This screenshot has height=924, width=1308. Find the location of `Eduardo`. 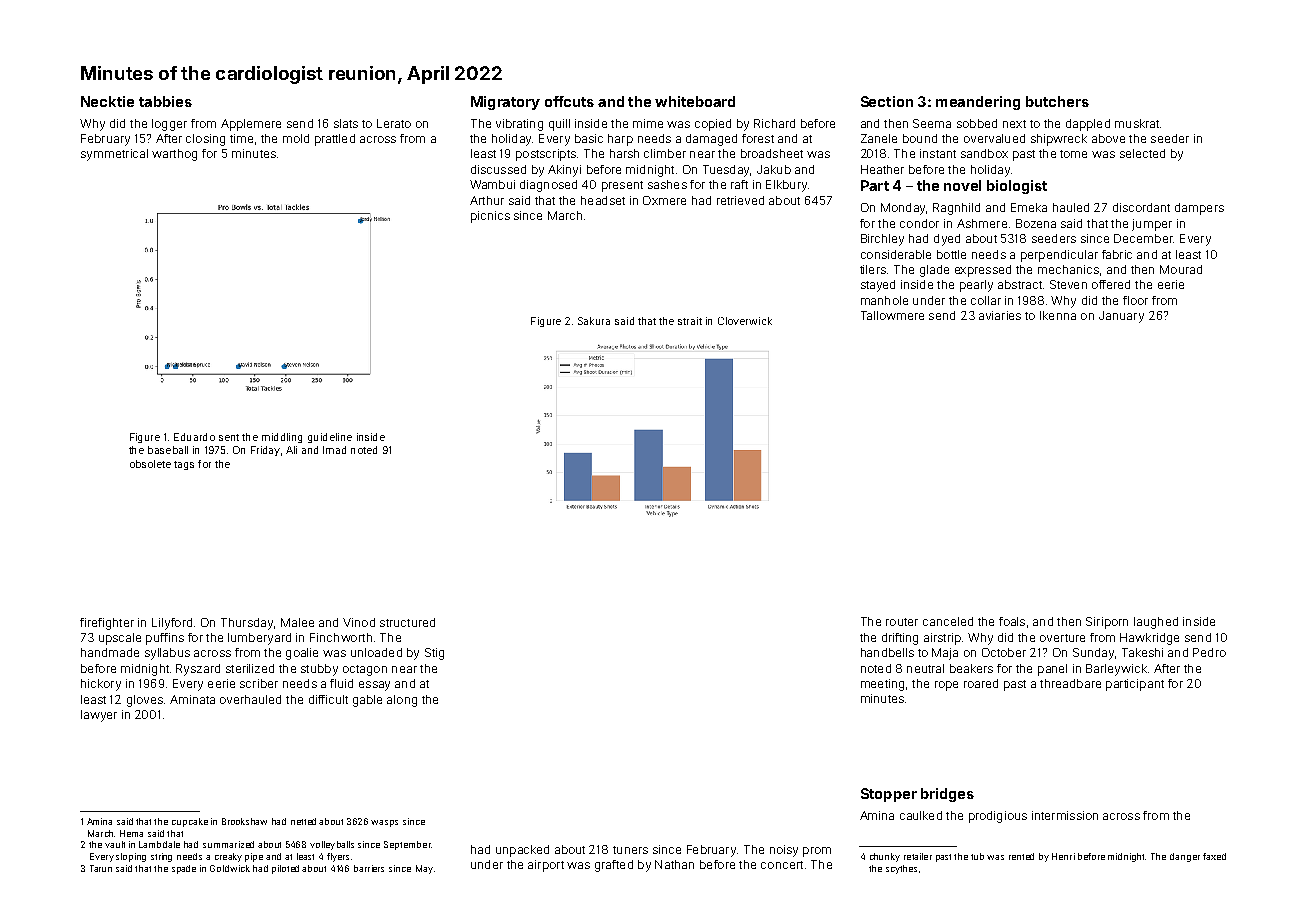

Eduardo is located at coordinates (194, 437).
